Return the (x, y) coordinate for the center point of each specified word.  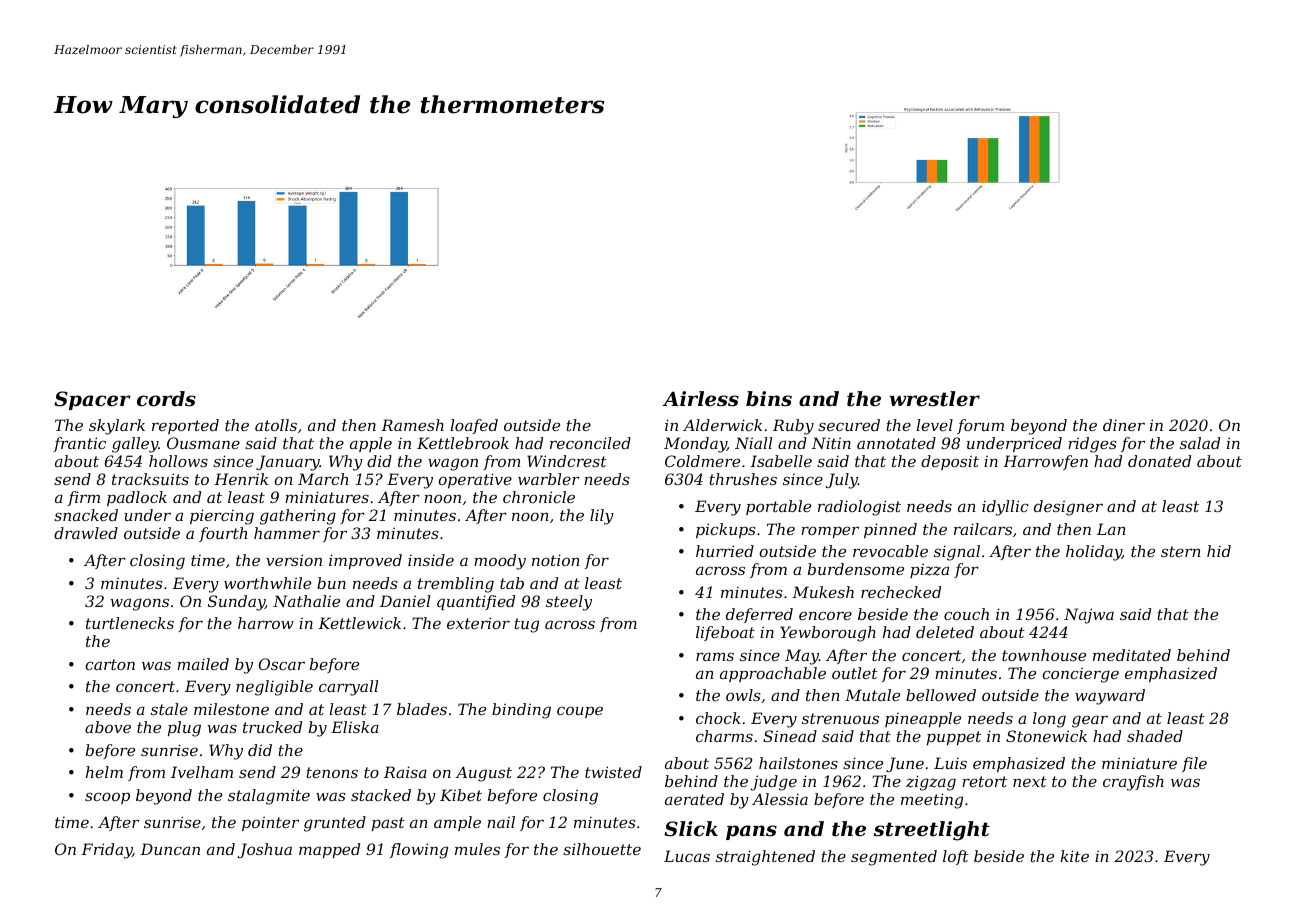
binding (521, 711)
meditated (1132, 655)
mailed (203, 664)
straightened (765, 858)
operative (475, 480)
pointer (270, 823)
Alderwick (722, 425)
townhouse (1044, 655)
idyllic (1005, 508)
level (935, 425)
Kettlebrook (463, 443)
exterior (478, 623)
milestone (231, 709)
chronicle (539, 497)
